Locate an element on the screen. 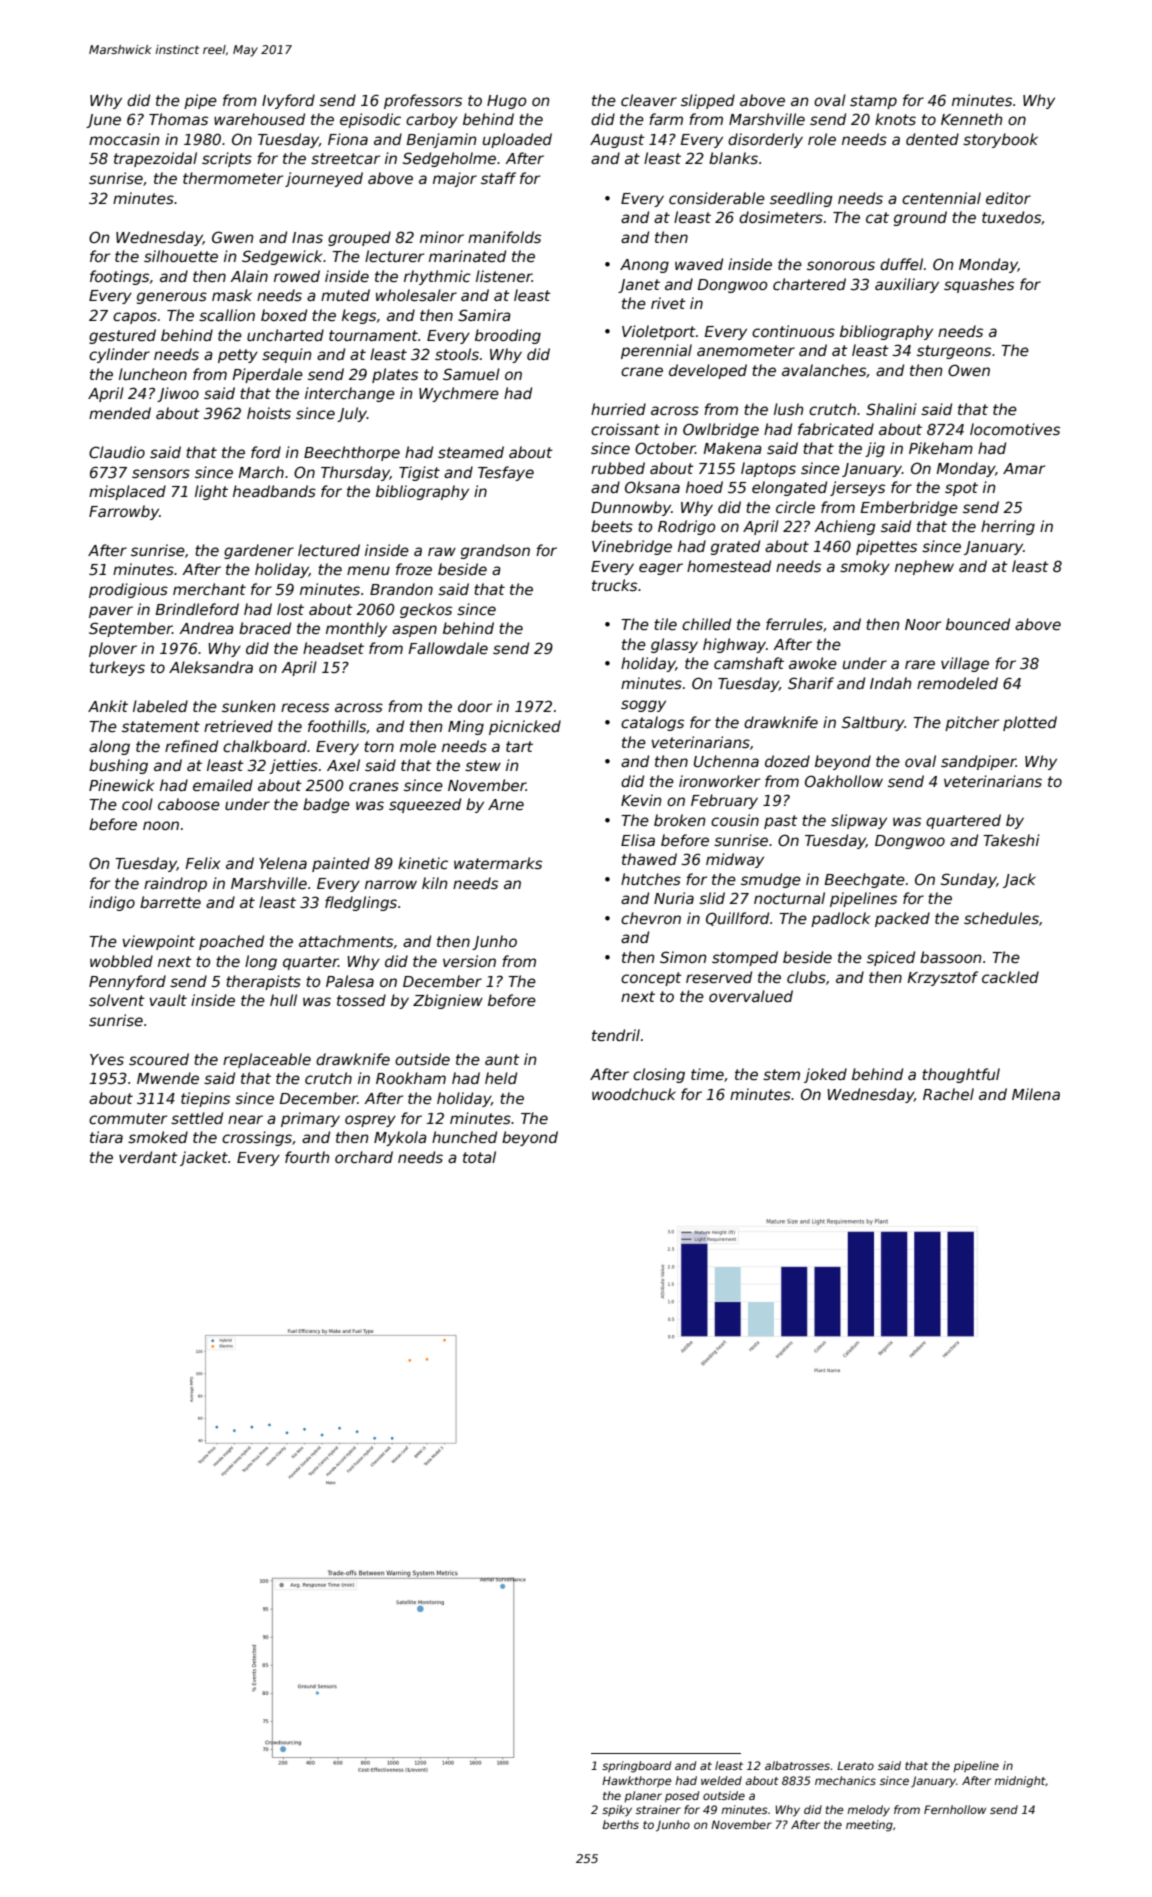 The width and height of the screenshot is (1152, 1897). developed is located at coordinates (708, 371).
